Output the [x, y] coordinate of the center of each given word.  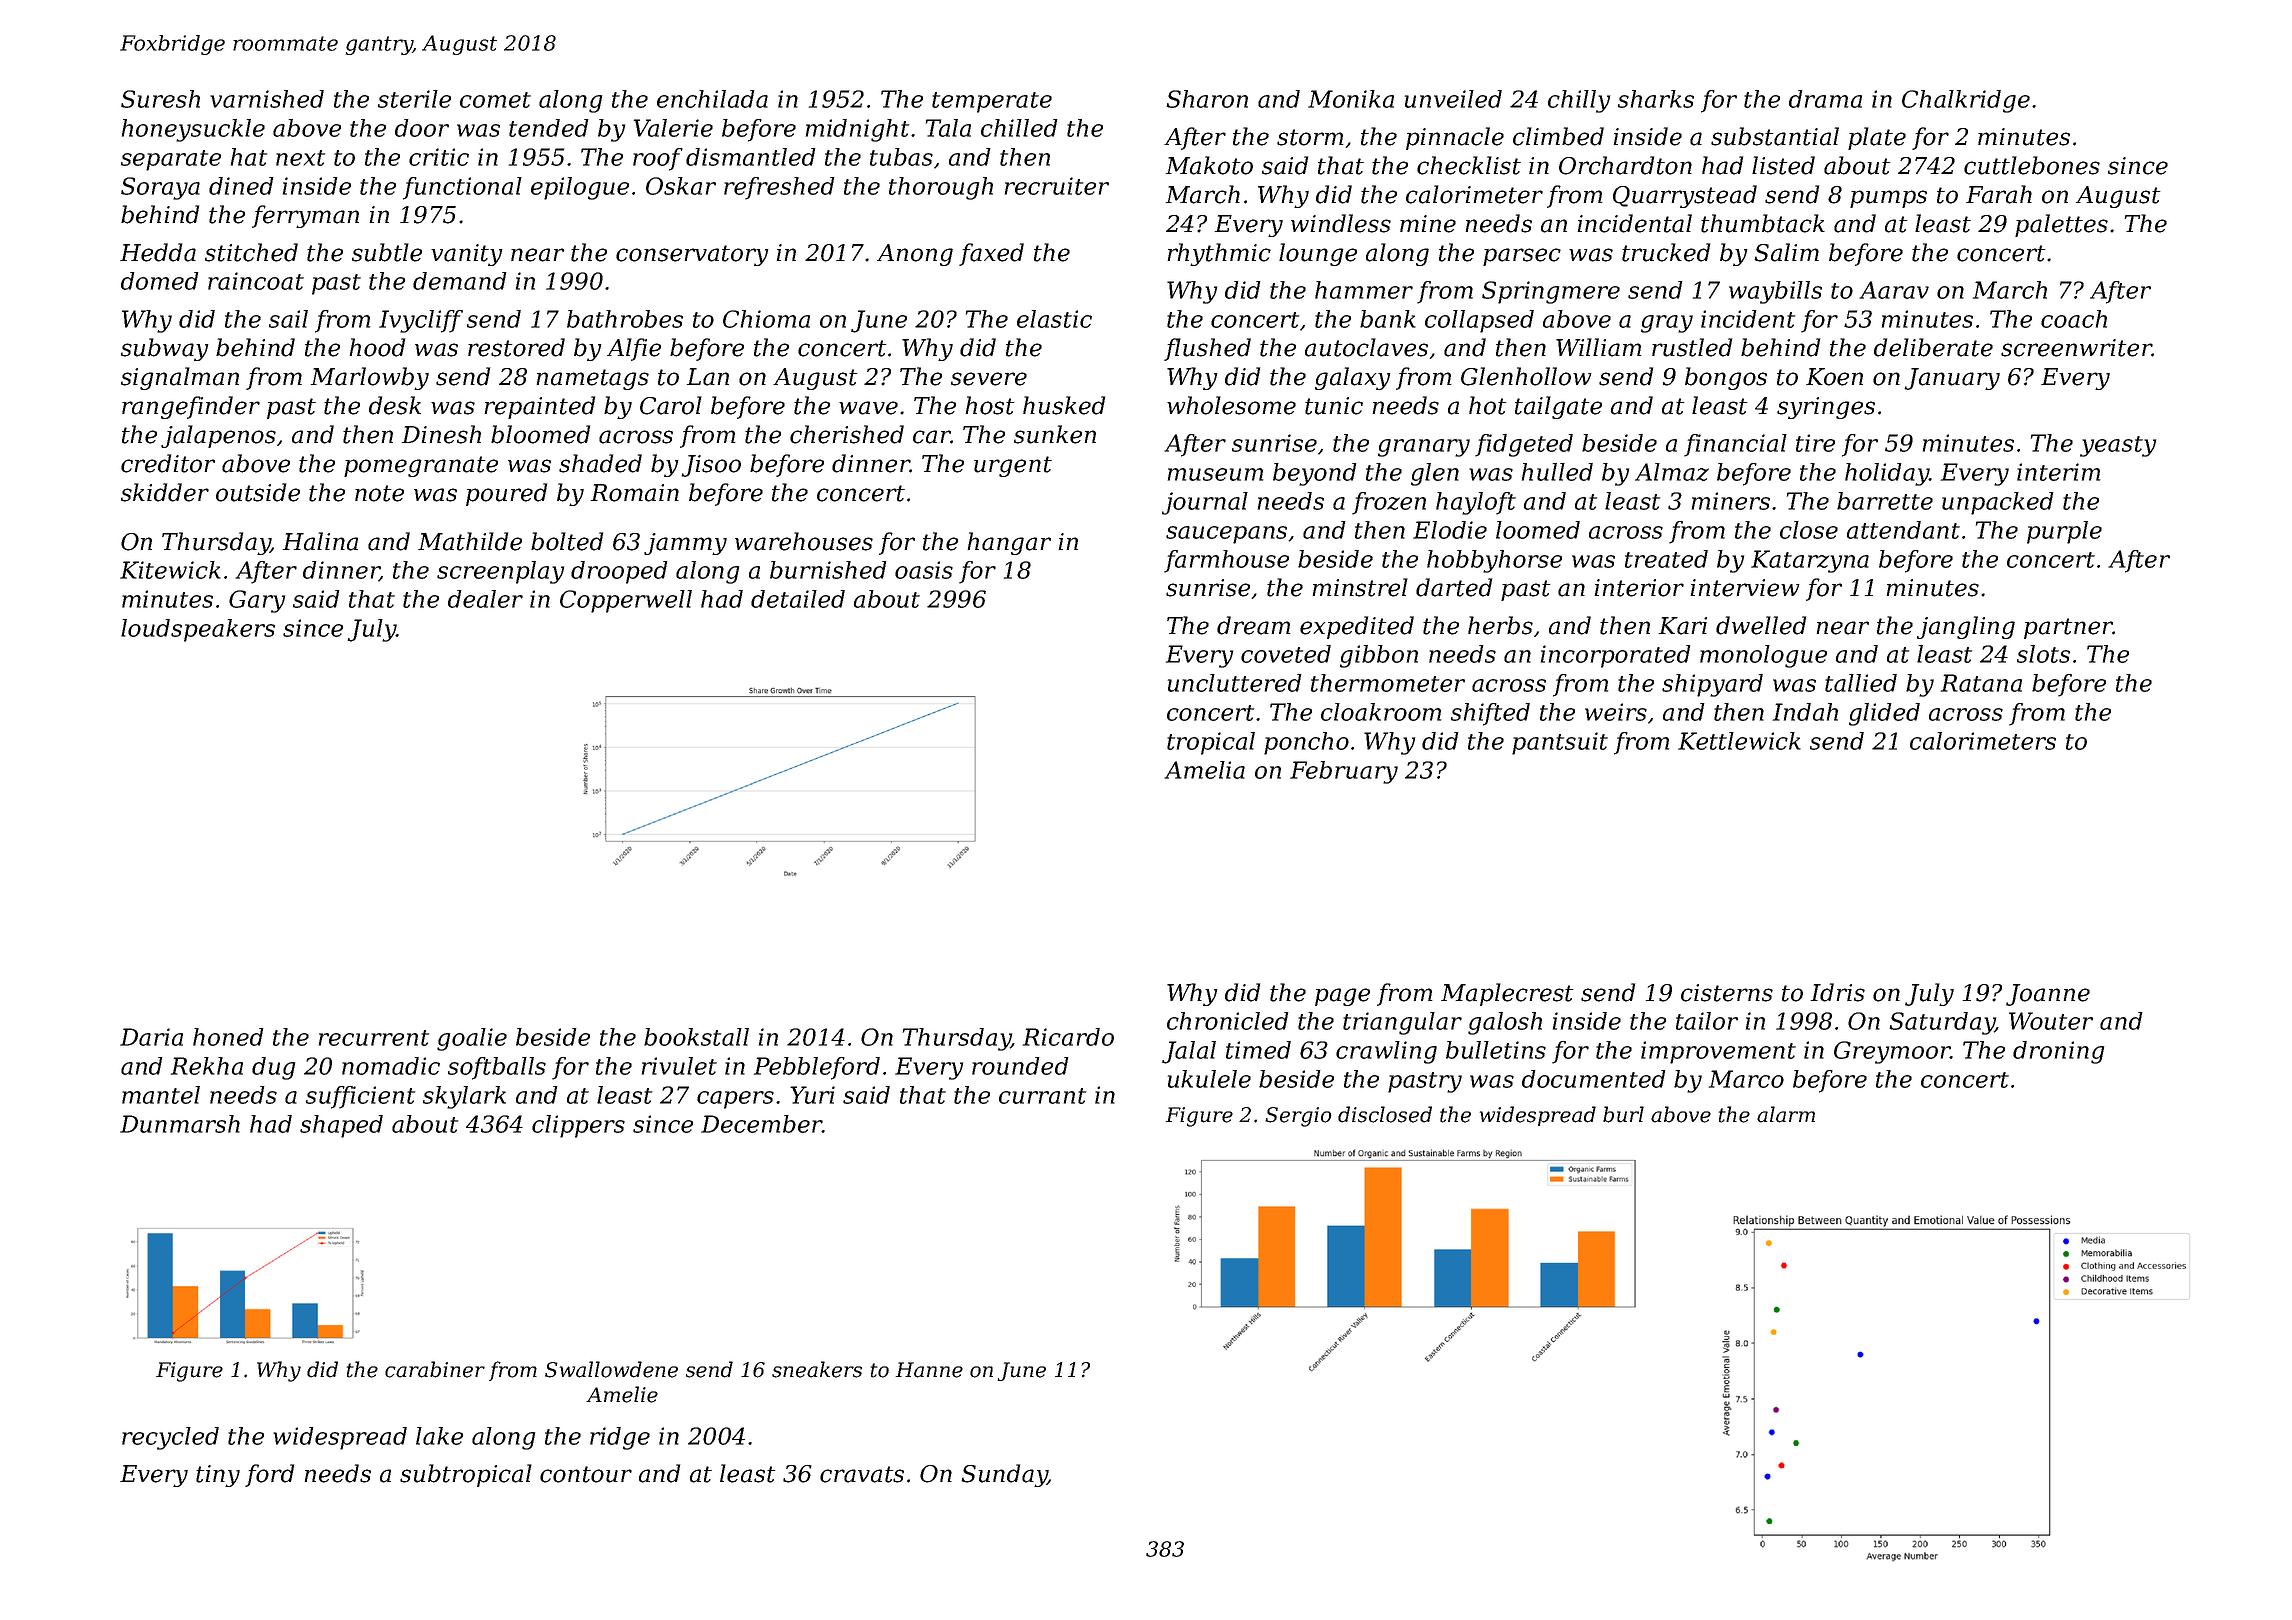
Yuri [812, 1095]
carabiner [435, 1369]
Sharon [1207, 99]
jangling [1966, 627]
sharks [1656, 99]
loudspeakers [198, 630]
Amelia [1204, 770]
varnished [267, 99]
